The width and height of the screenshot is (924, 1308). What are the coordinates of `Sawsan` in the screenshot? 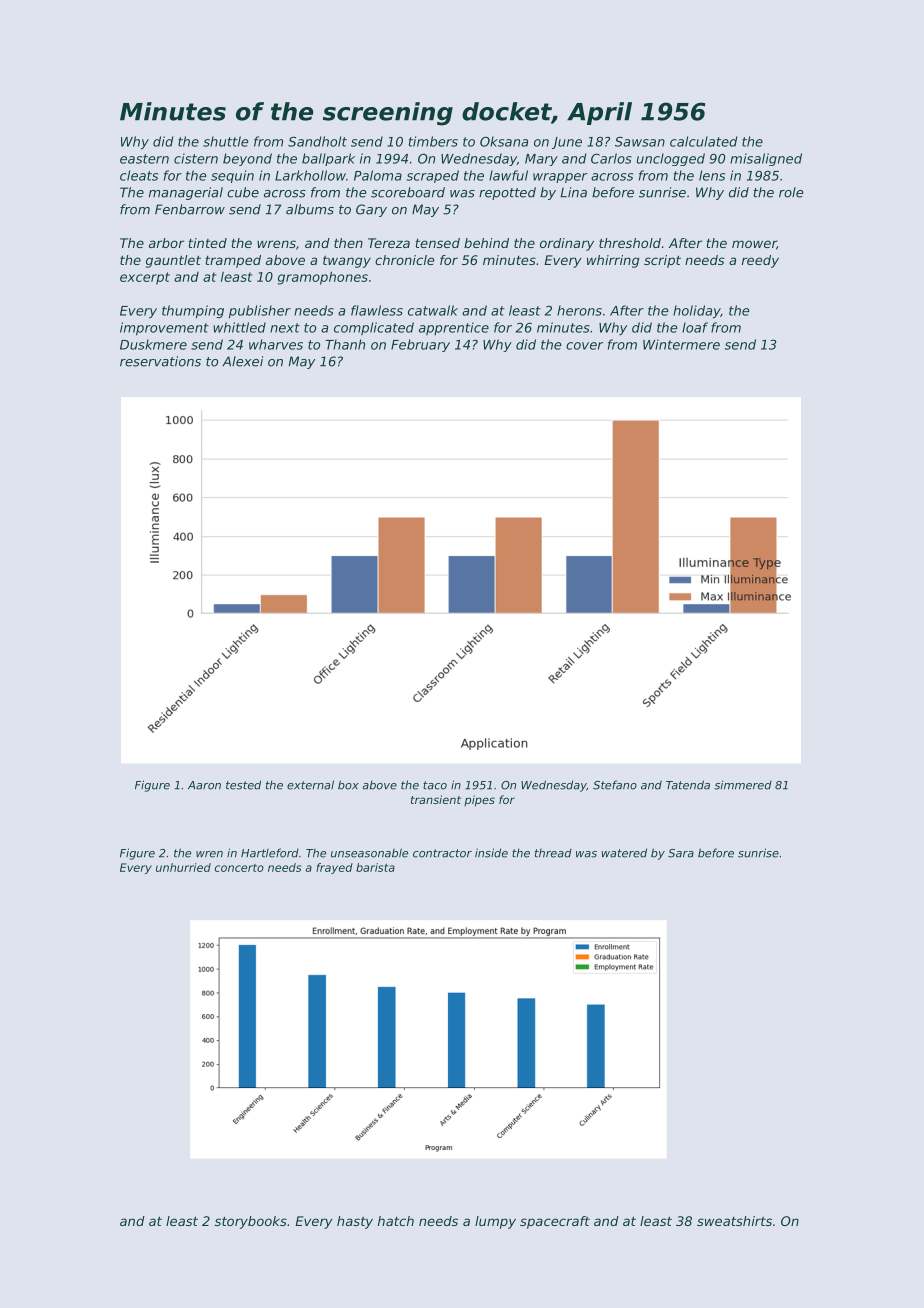 It's located at (640, 142).
